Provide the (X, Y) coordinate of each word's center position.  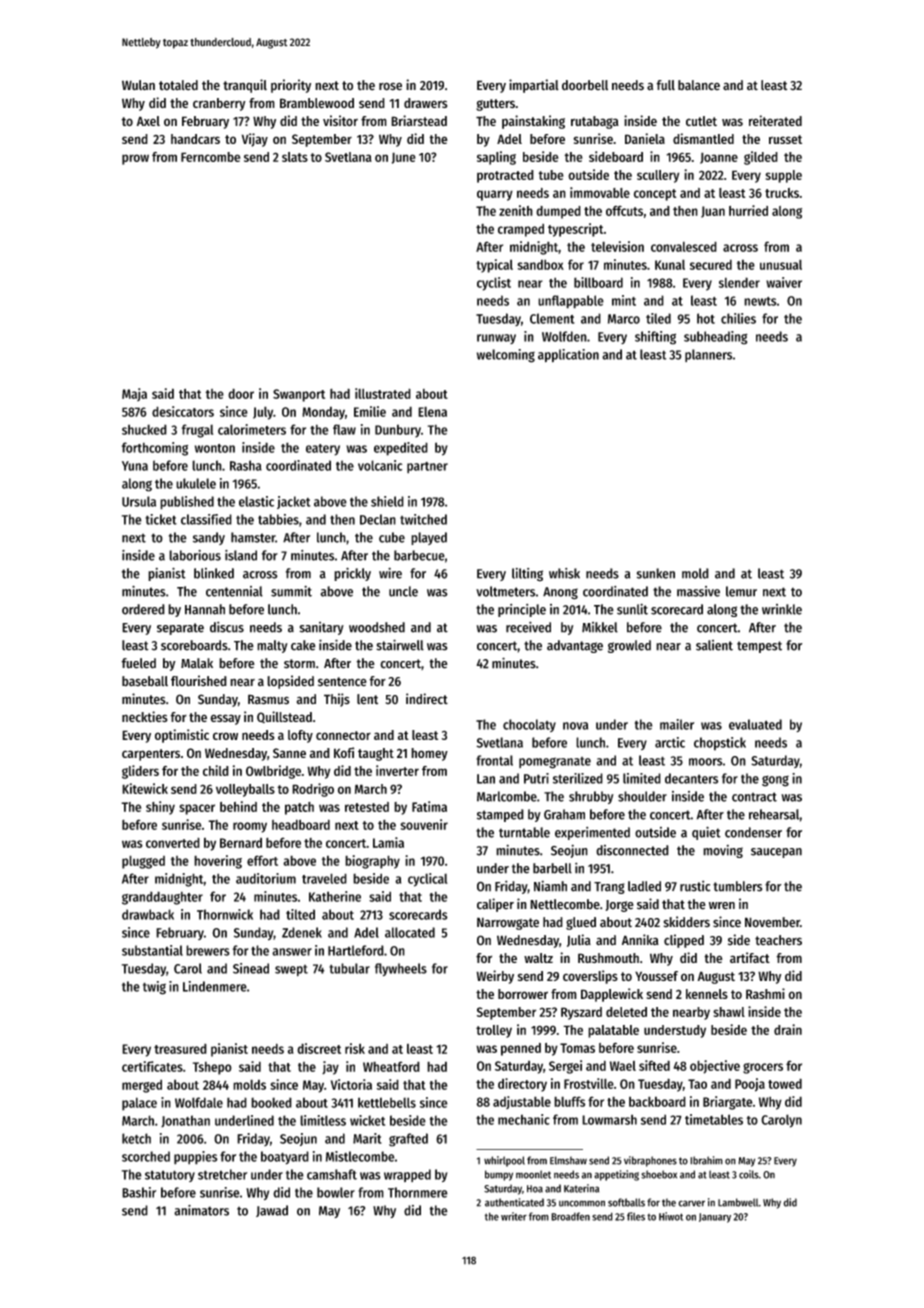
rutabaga (595, 122)
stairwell (400, 645)
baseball (145, 681)
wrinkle (782, 609)
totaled (178, 85)
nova (575, 726)
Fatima (429, 806)
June (404, 158)
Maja (134, 394)
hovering (218, 862)
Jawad (272, 1211)
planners (708, 355)
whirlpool (504, 1161)
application (568, 356)
